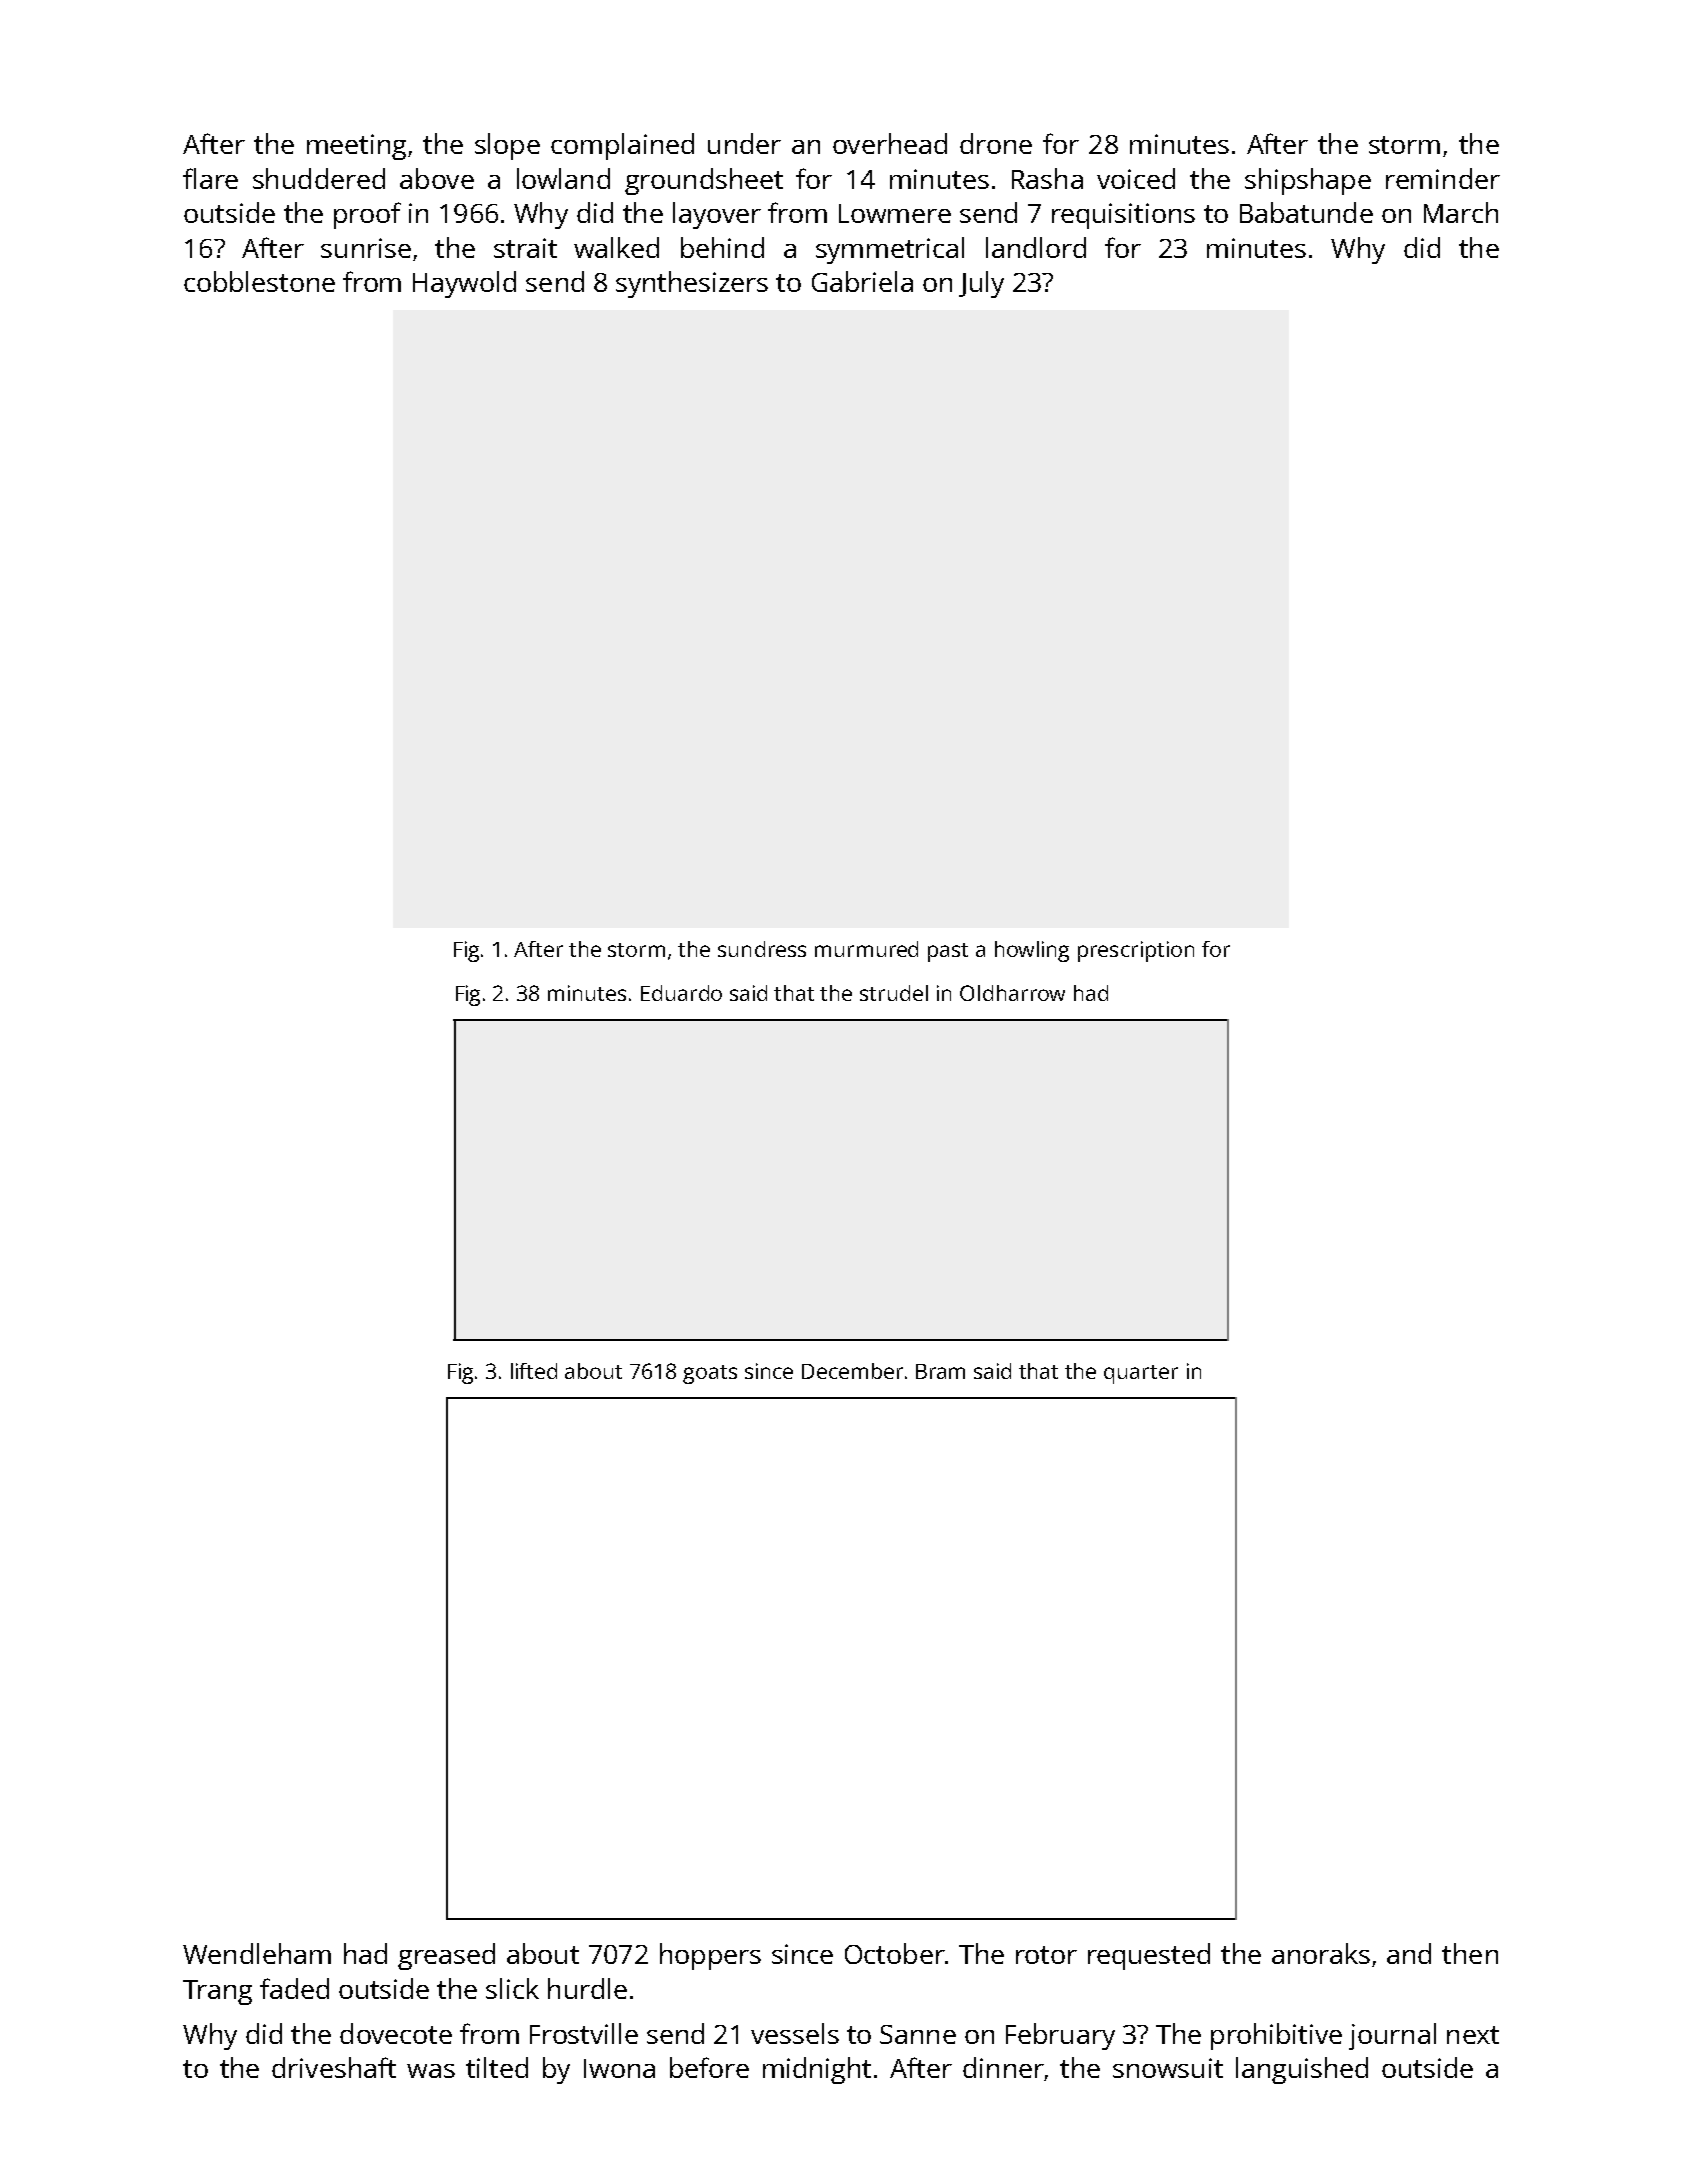  I want to click on drone, so click(996, 143).
